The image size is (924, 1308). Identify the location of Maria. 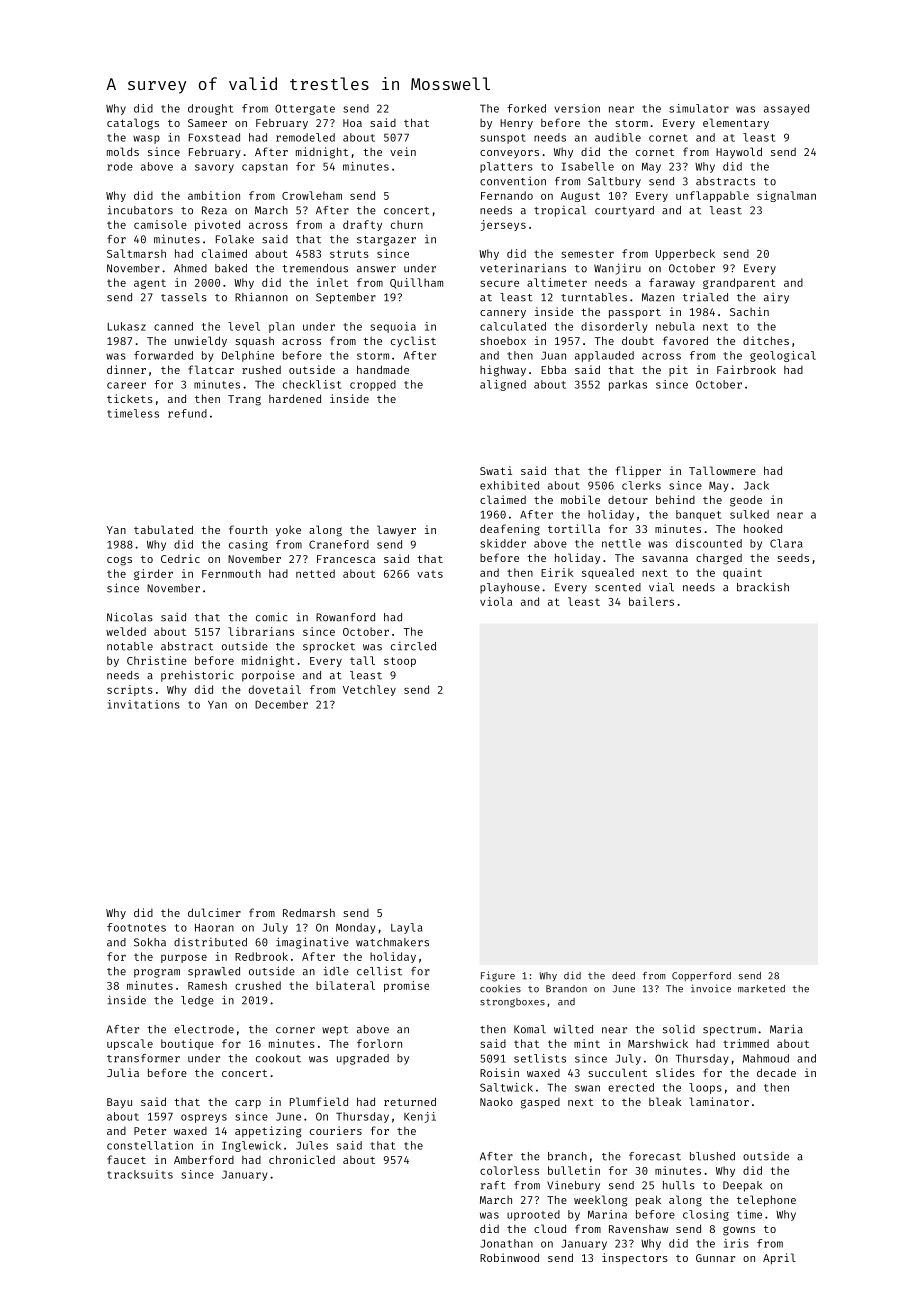
(786, 1029).
